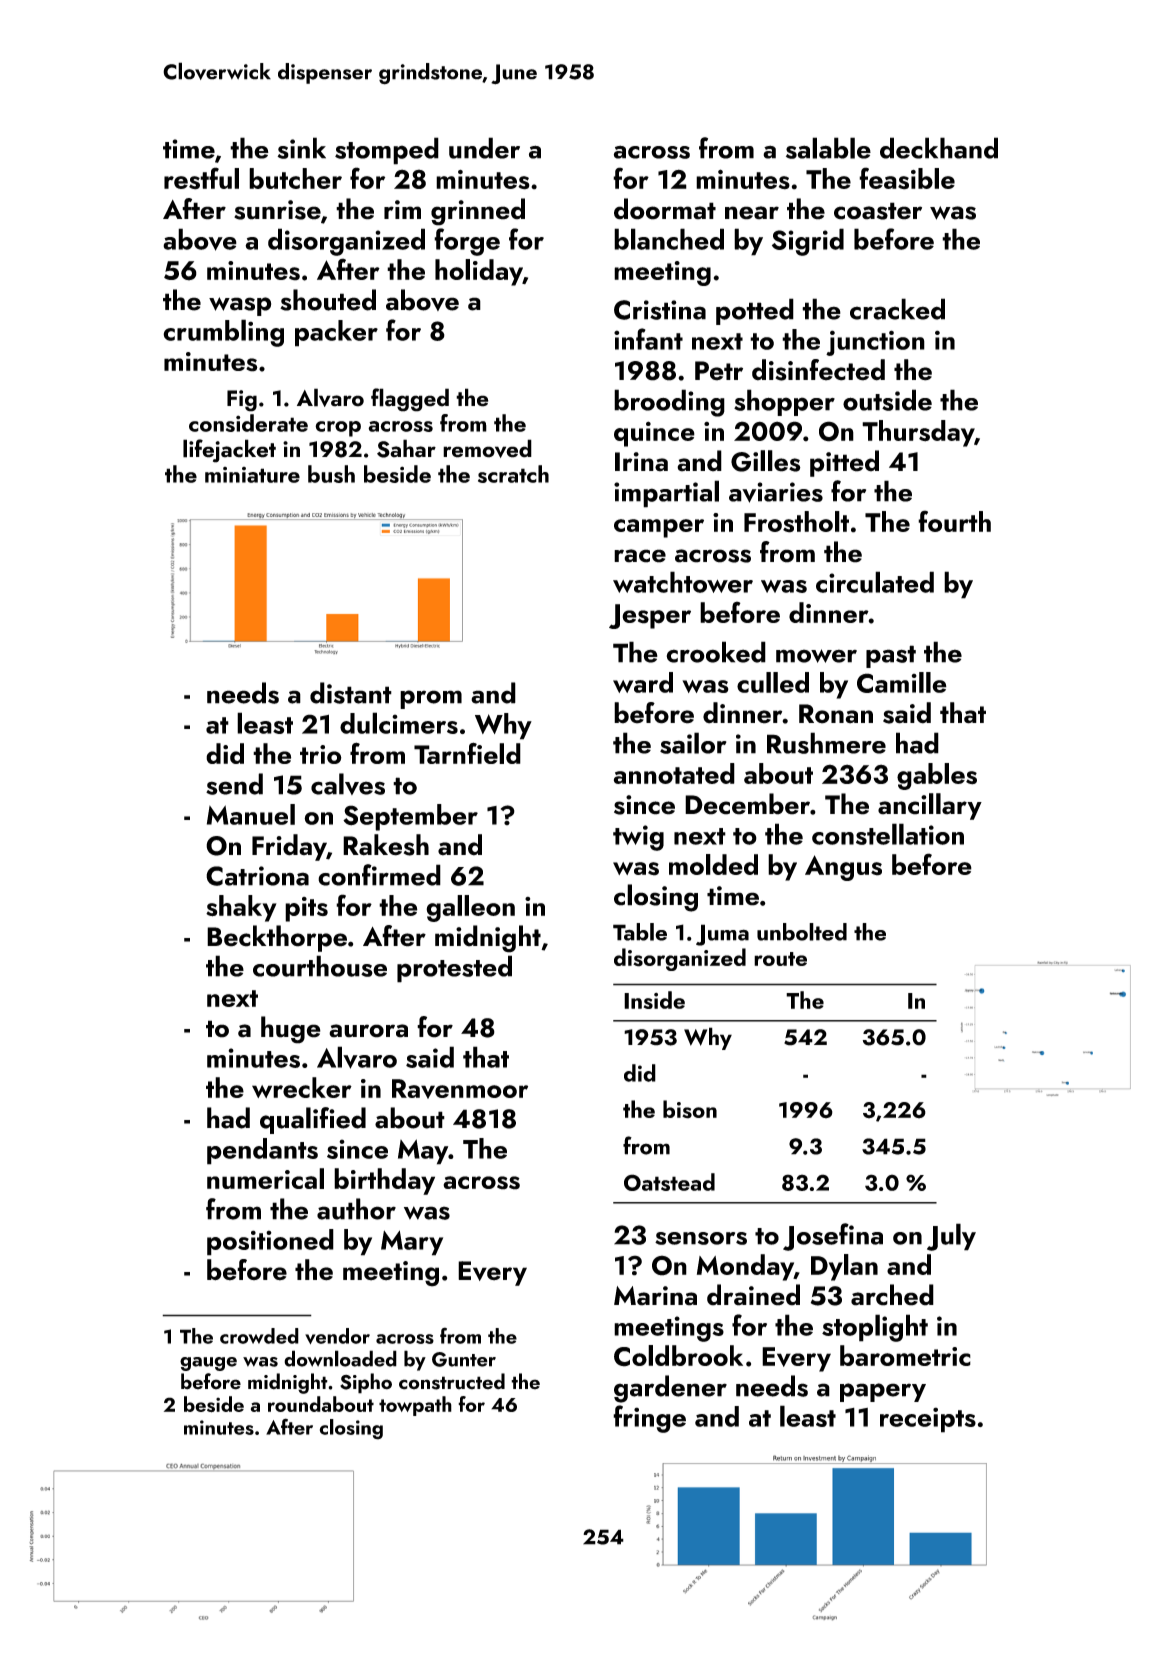  What do you see at coordinates (478, 212) in the screenshot?
I see `grinned` at bounding box center [478, 212].
